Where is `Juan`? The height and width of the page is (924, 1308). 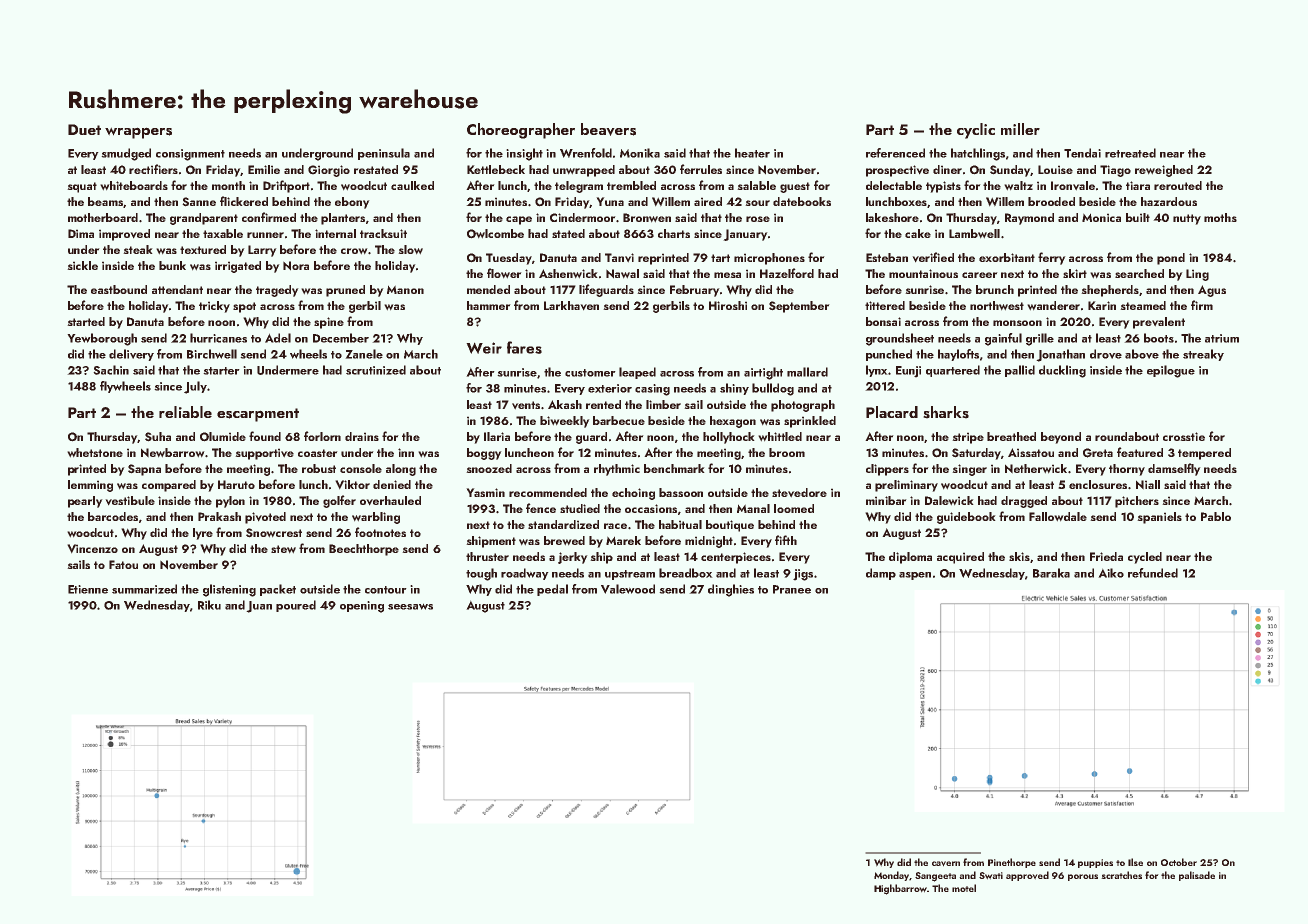 Juan is located at coordinates (259, 607).
